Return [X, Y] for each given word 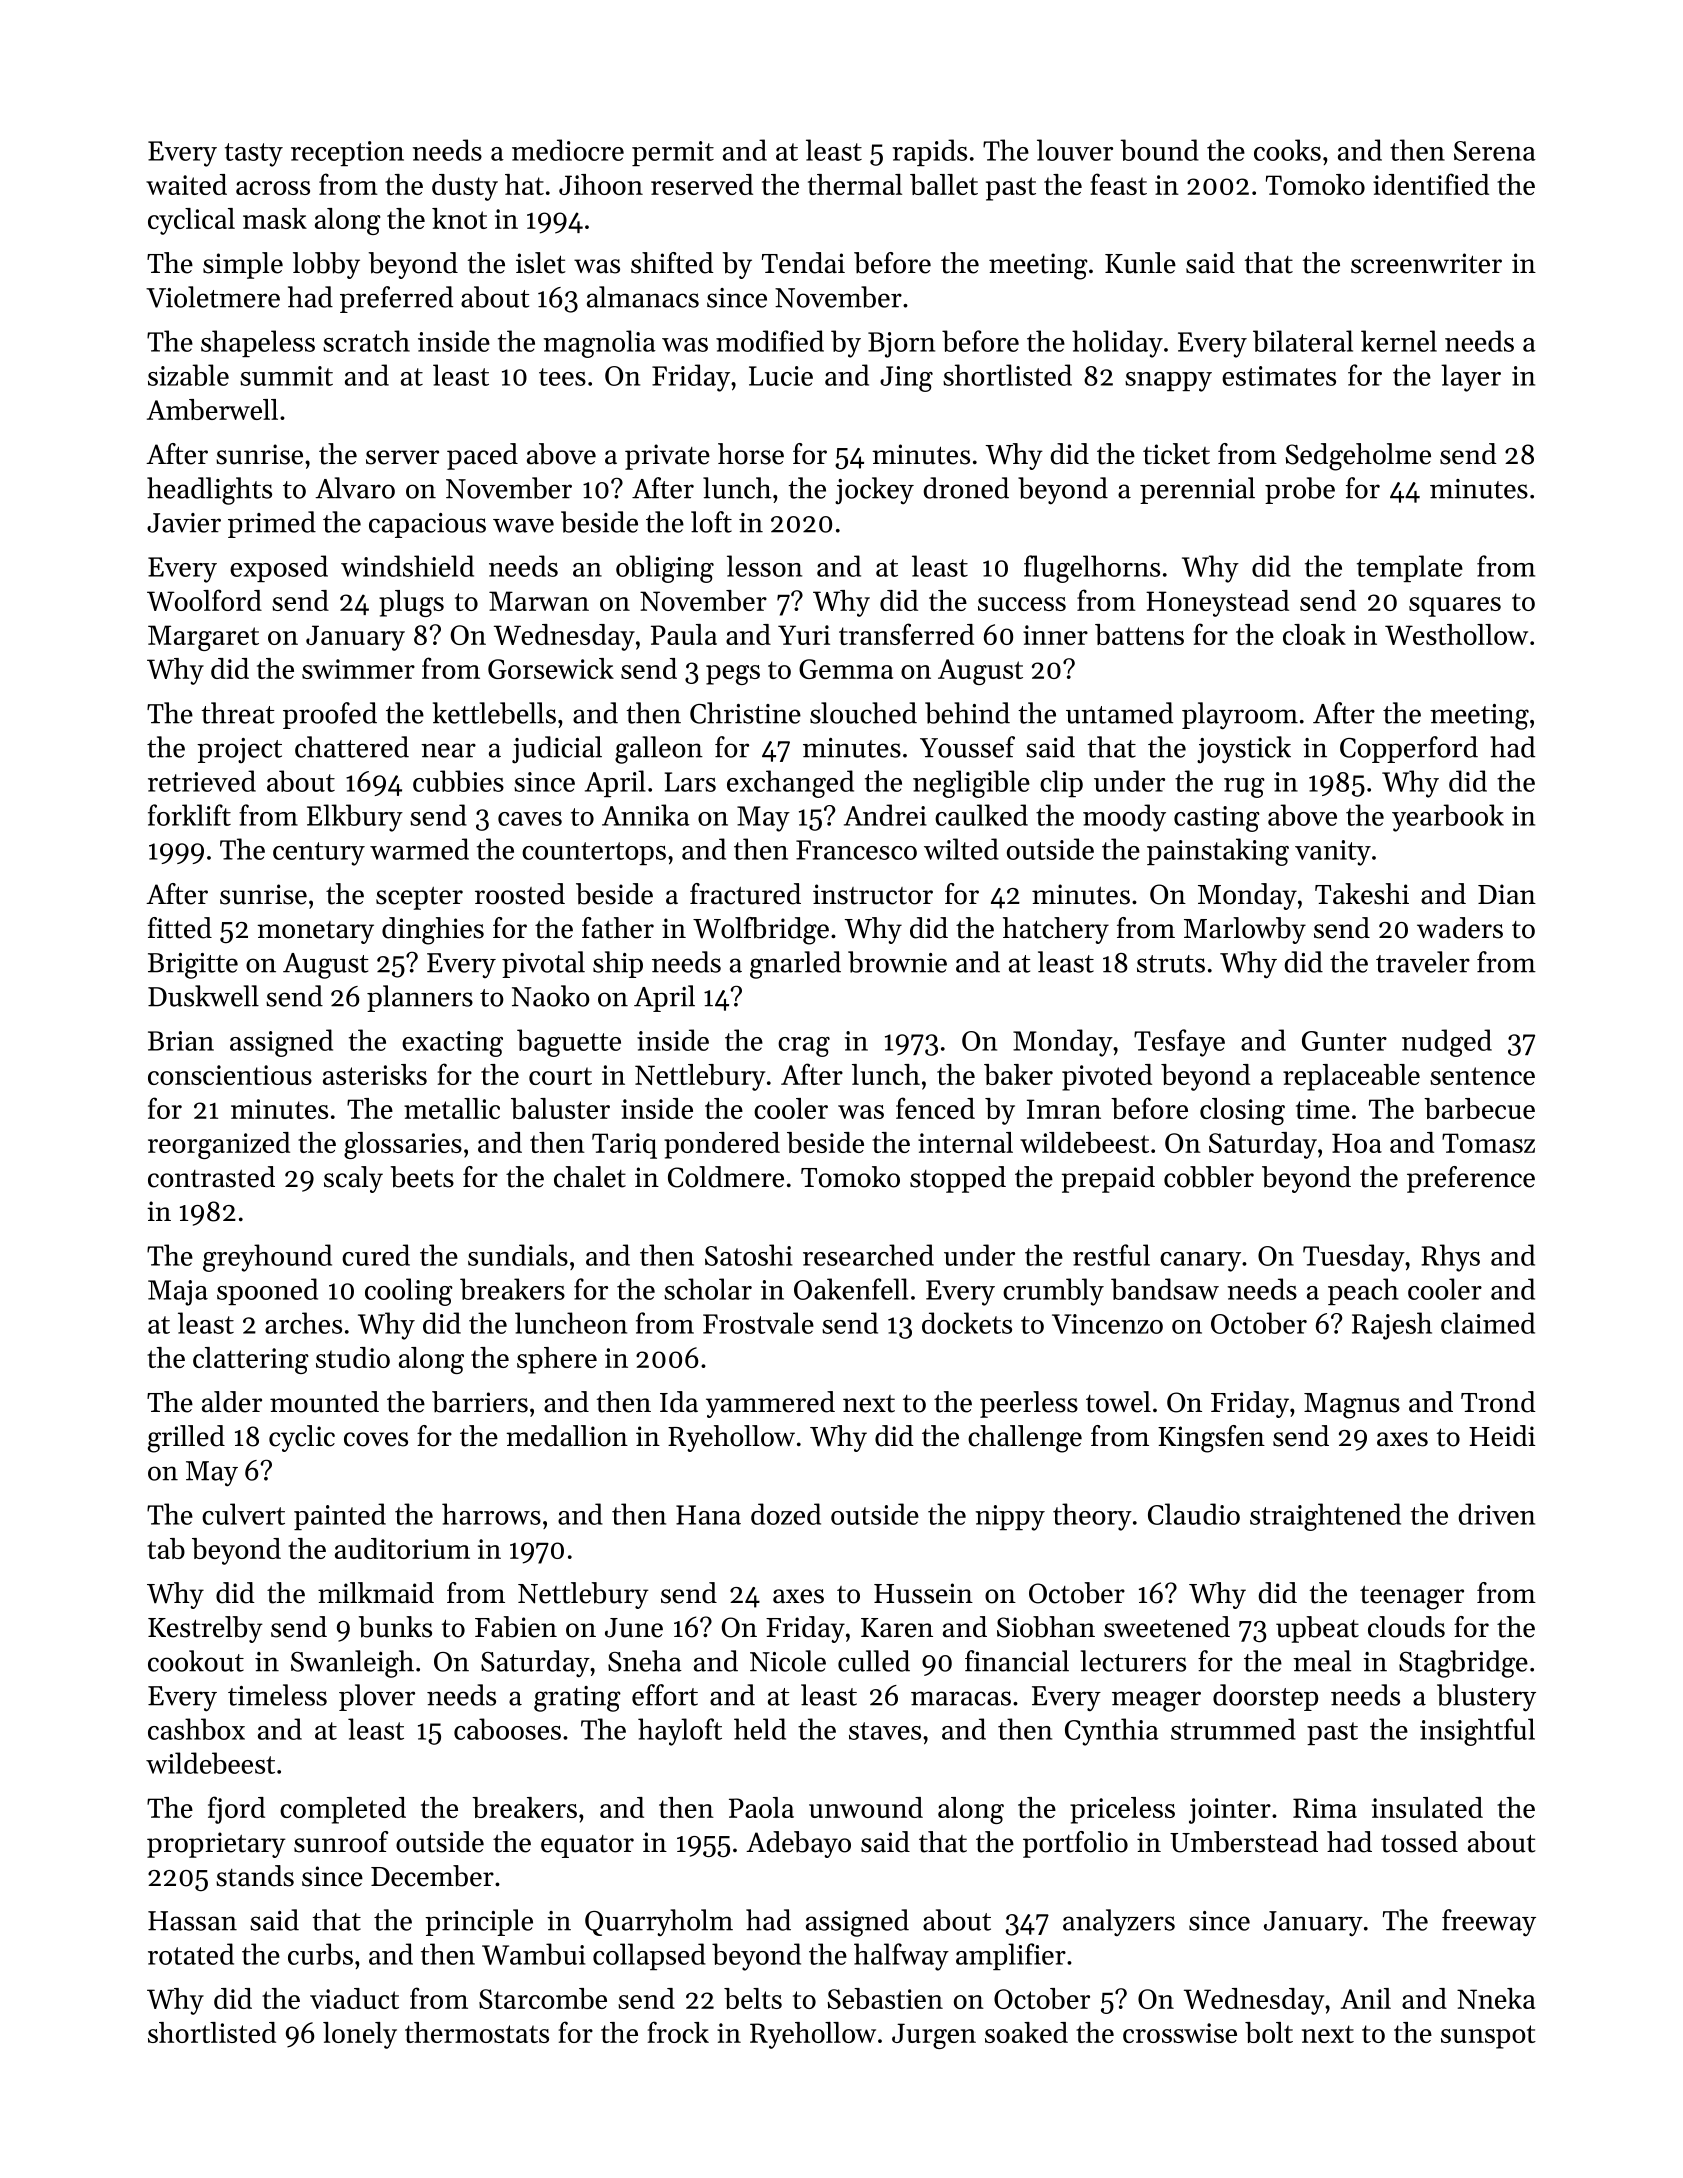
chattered [352, 747]
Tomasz [1488, 1143]
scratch [366, 341]
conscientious [230, 1075]
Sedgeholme [1358, 457]
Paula [684, 634]
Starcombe [543, 1998]
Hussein [923, 1593]
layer [1471, 378]
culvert [243, 1514]
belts [753, 1998]
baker [1018, 1074]
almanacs [643, 297]
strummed [1233, 1729]
